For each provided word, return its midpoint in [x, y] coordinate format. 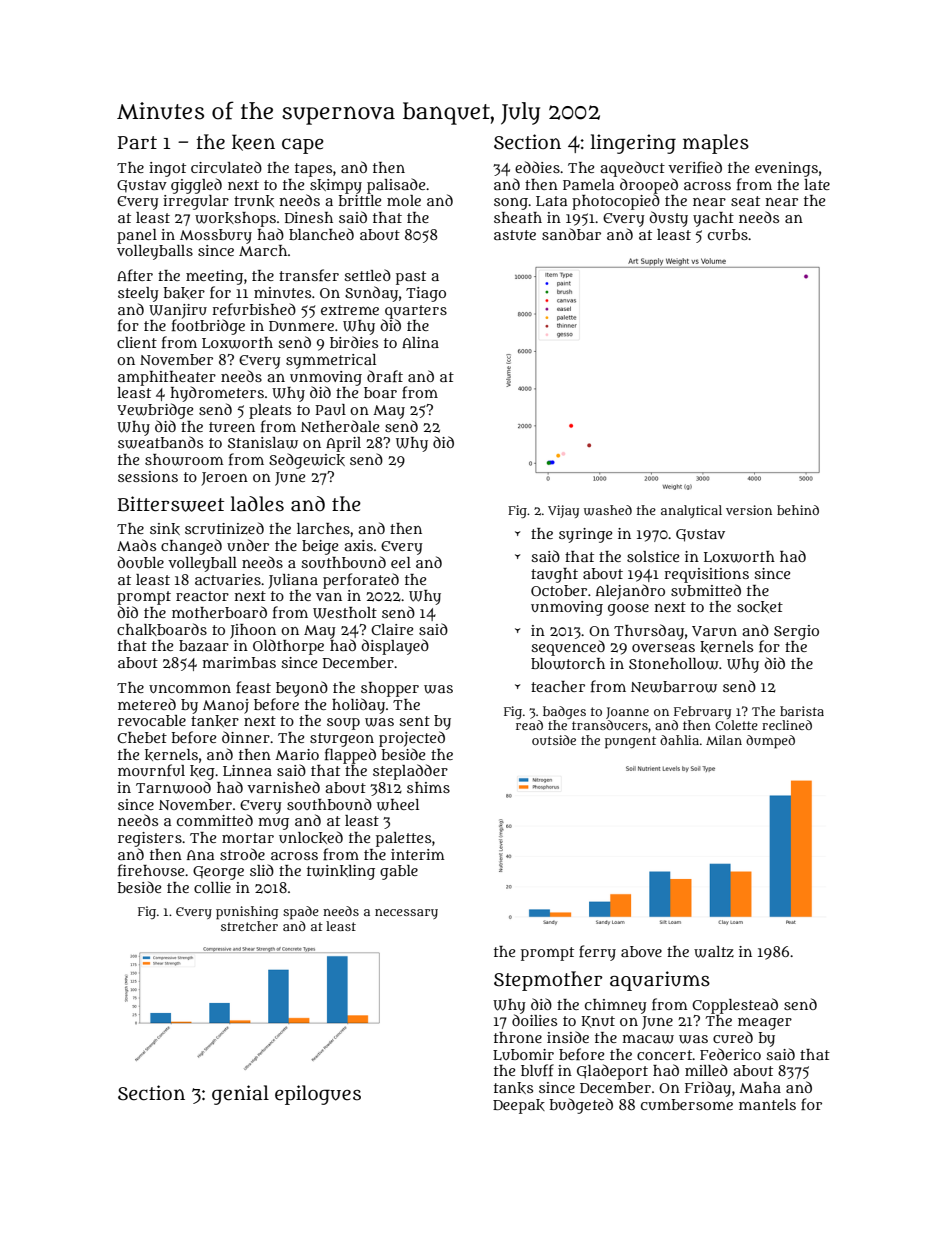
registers [150, 839]
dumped [770, 742]
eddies [537, 167]
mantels [767, 1104]
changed [191, 547]
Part [137, 143]
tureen [232, 427]
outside [554, 740]
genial [240, 1095]
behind [798, 510]
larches [323, 528]
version [749, 510]
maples [716, 144]
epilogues [318, 1095]
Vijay [563, 511]
